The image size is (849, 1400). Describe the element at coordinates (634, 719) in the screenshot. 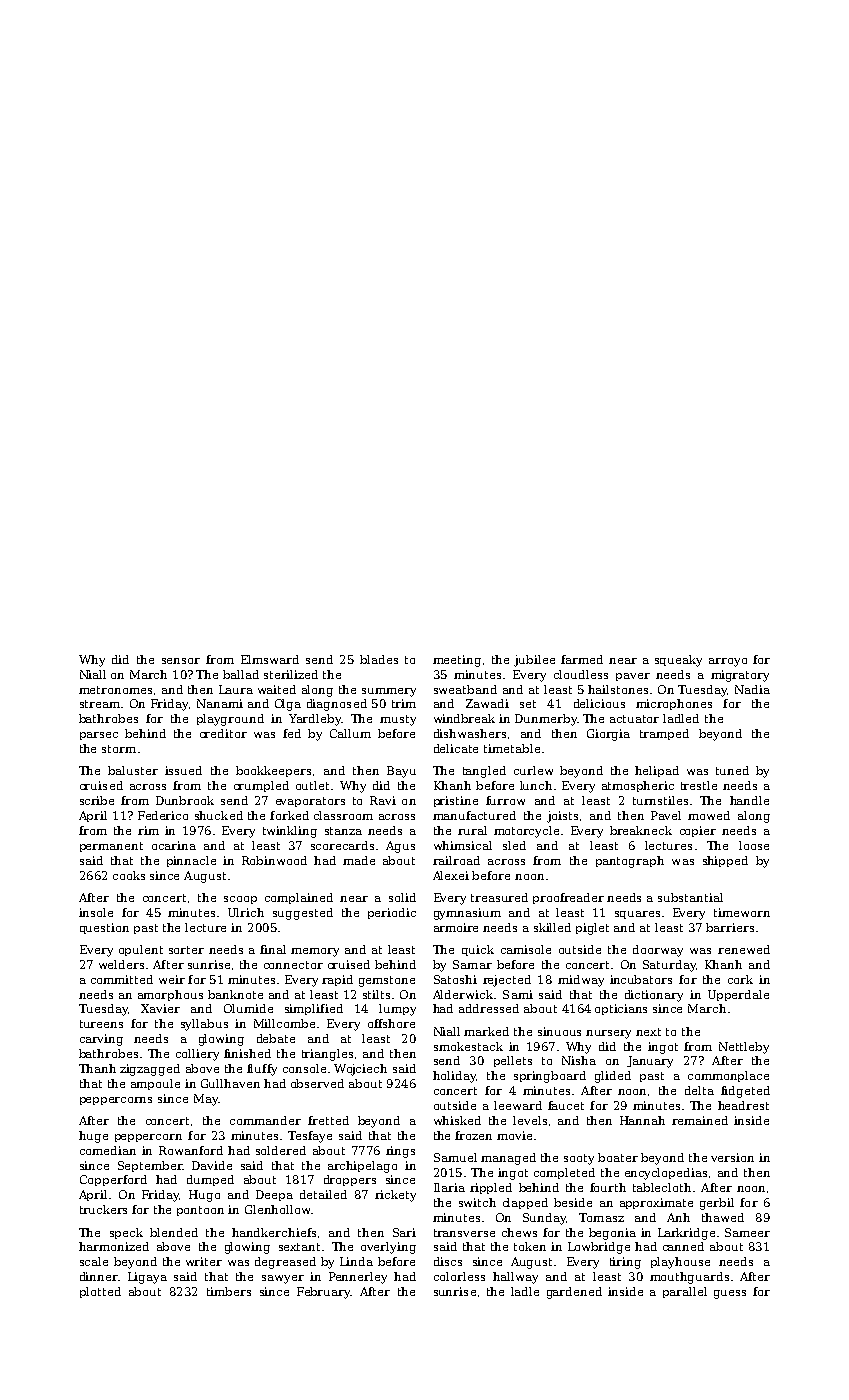

I see `actuator` at that location.
